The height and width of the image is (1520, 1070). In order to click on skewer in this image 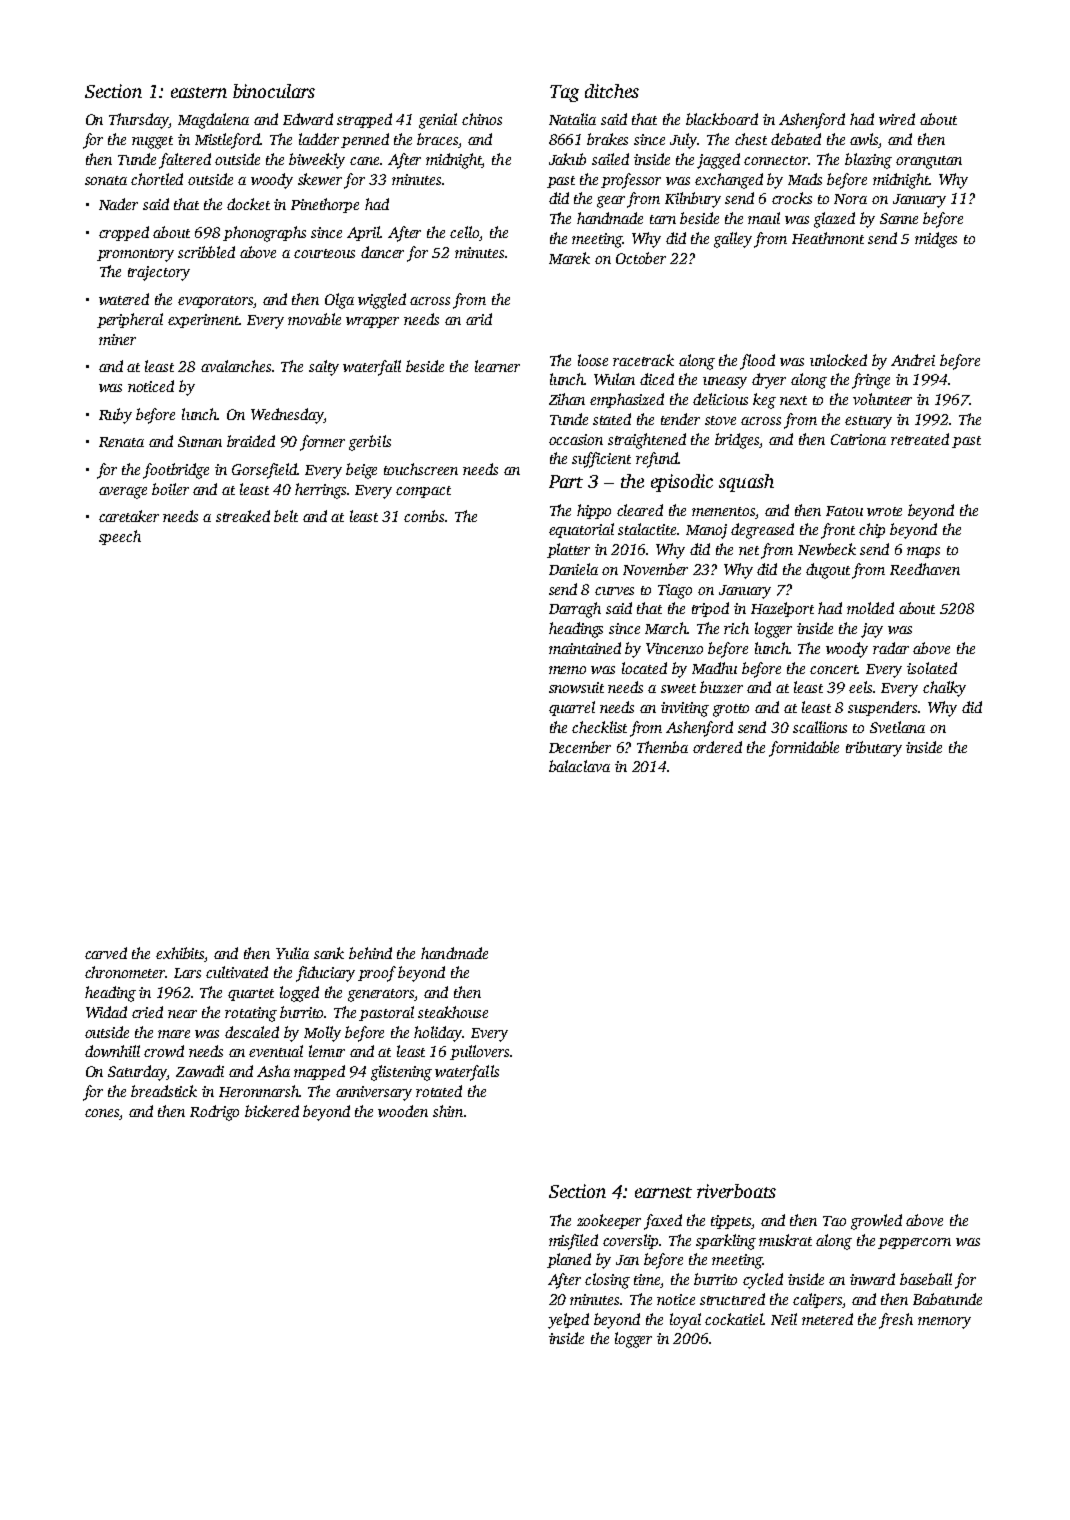, I will do `click(320, 179)`.
